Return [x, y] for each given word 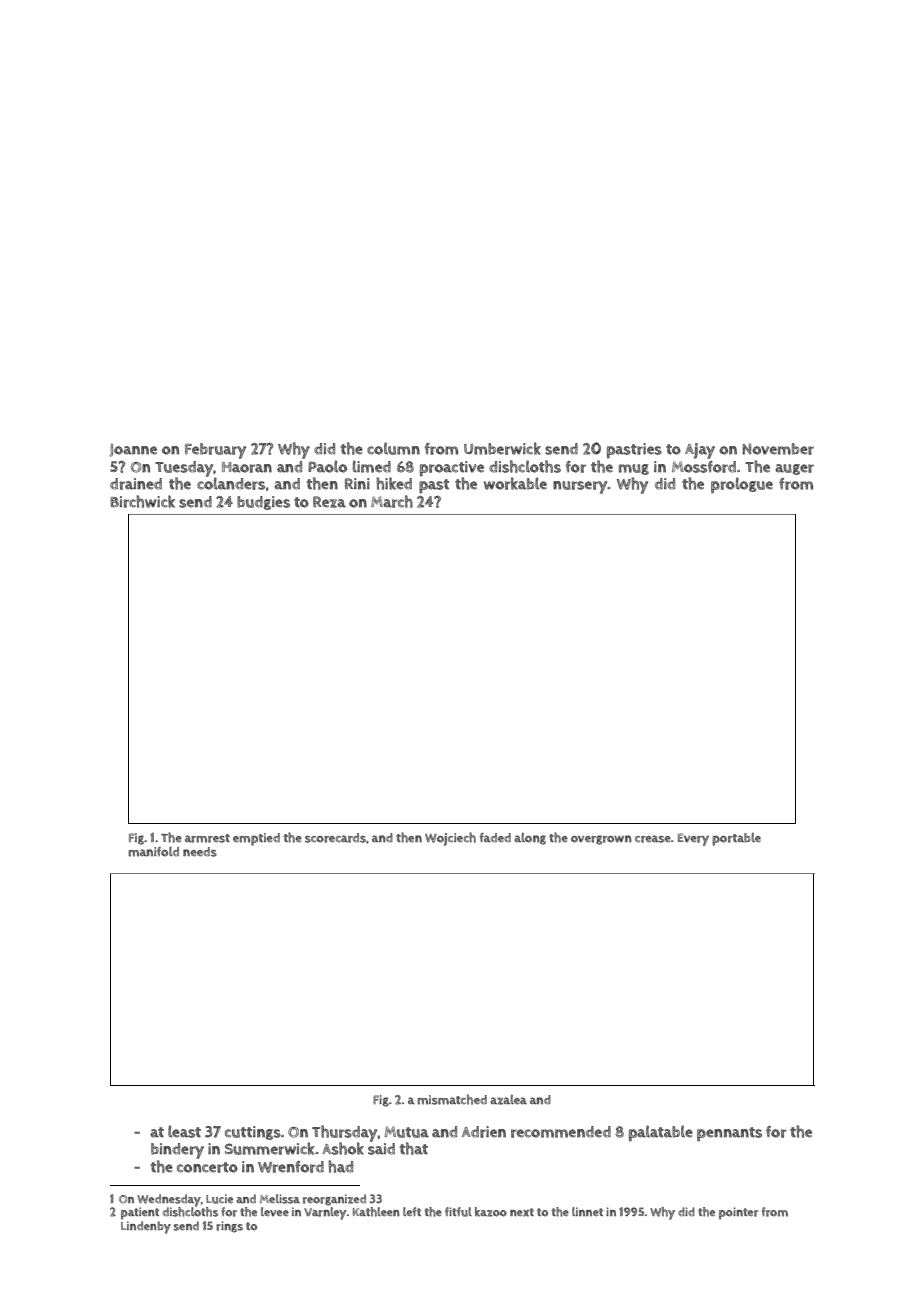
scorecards [335, 838]
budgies [263, 503]
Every [693, 839]
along [530, 838]
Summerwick [270, 1148]
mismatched [452, 1099]
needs [200, 852]
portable [736, 839]
